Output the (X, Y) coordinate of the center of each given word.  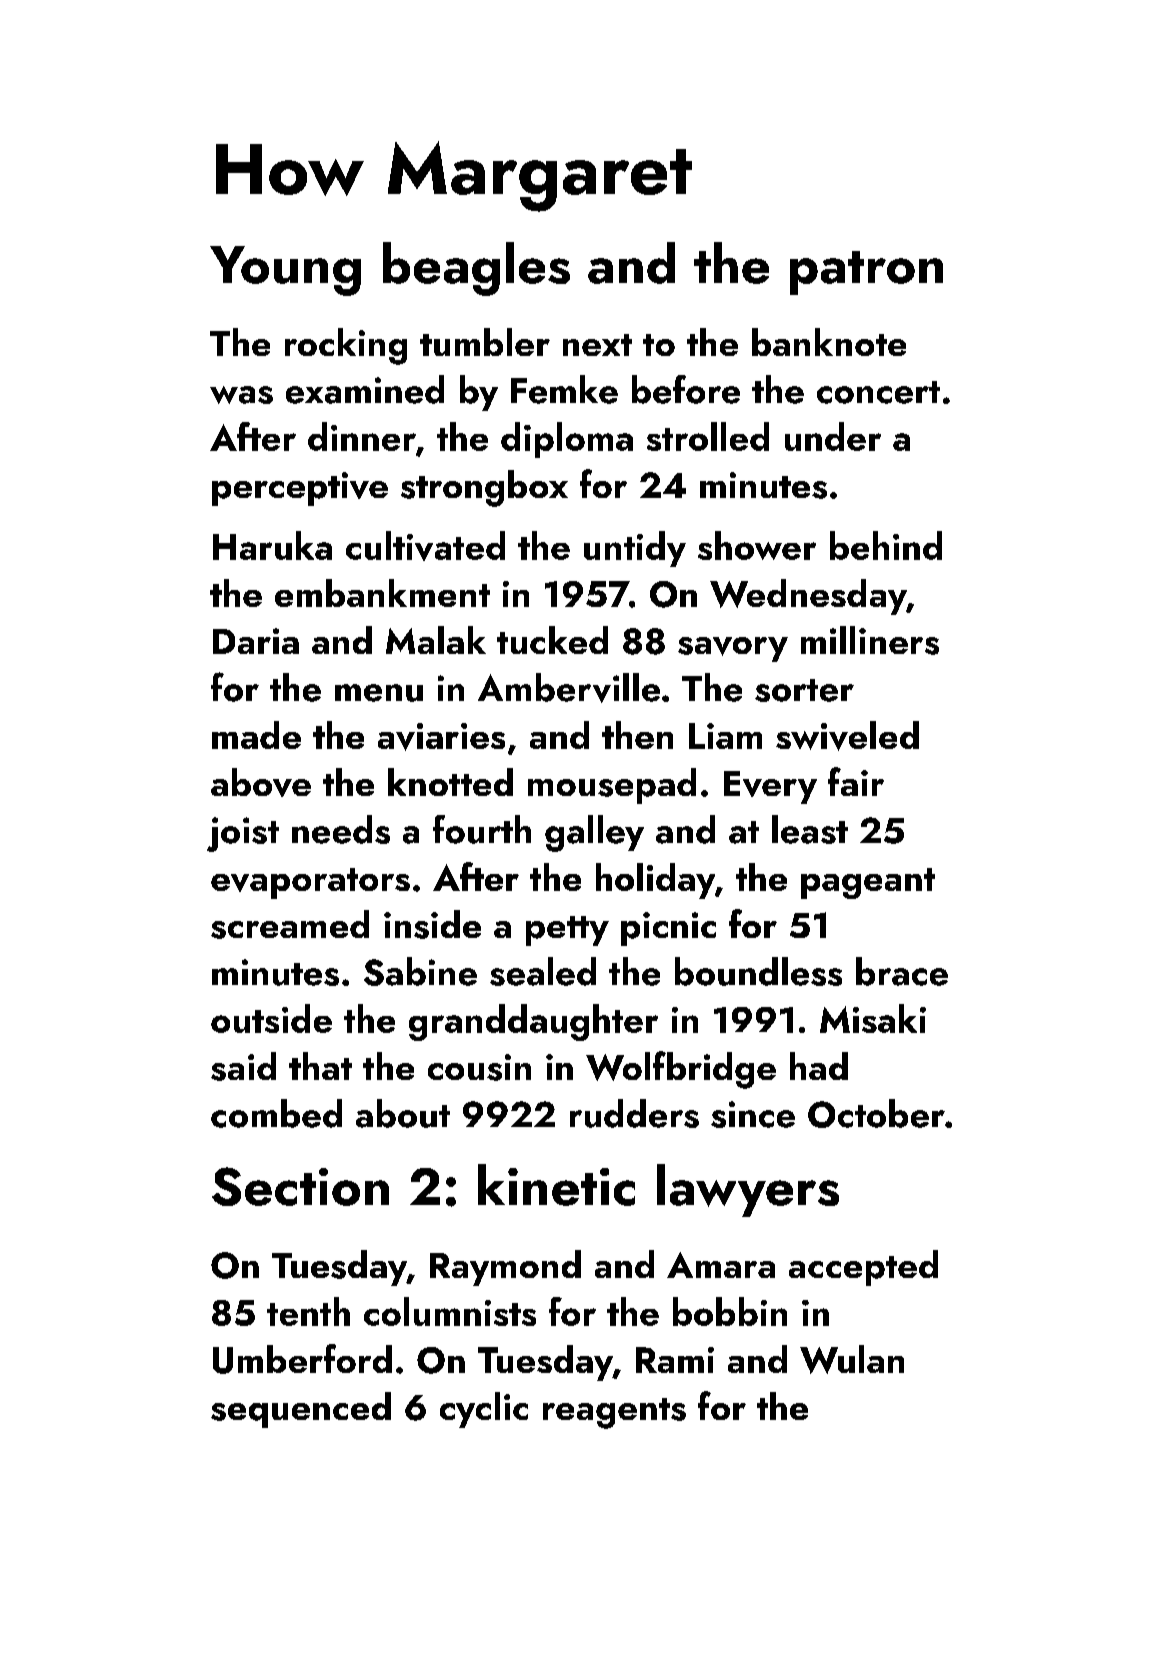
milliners (870, 640)
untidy (635, 549)
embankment (382, 593)
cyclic (484, 1410)
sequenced (301, 1410)
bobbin (730, 1311)
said (243, 1066)
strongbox (484, 488)
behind (886, 545)
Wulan (852, 1359)
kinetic (556, 1185)
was (241, 395)
